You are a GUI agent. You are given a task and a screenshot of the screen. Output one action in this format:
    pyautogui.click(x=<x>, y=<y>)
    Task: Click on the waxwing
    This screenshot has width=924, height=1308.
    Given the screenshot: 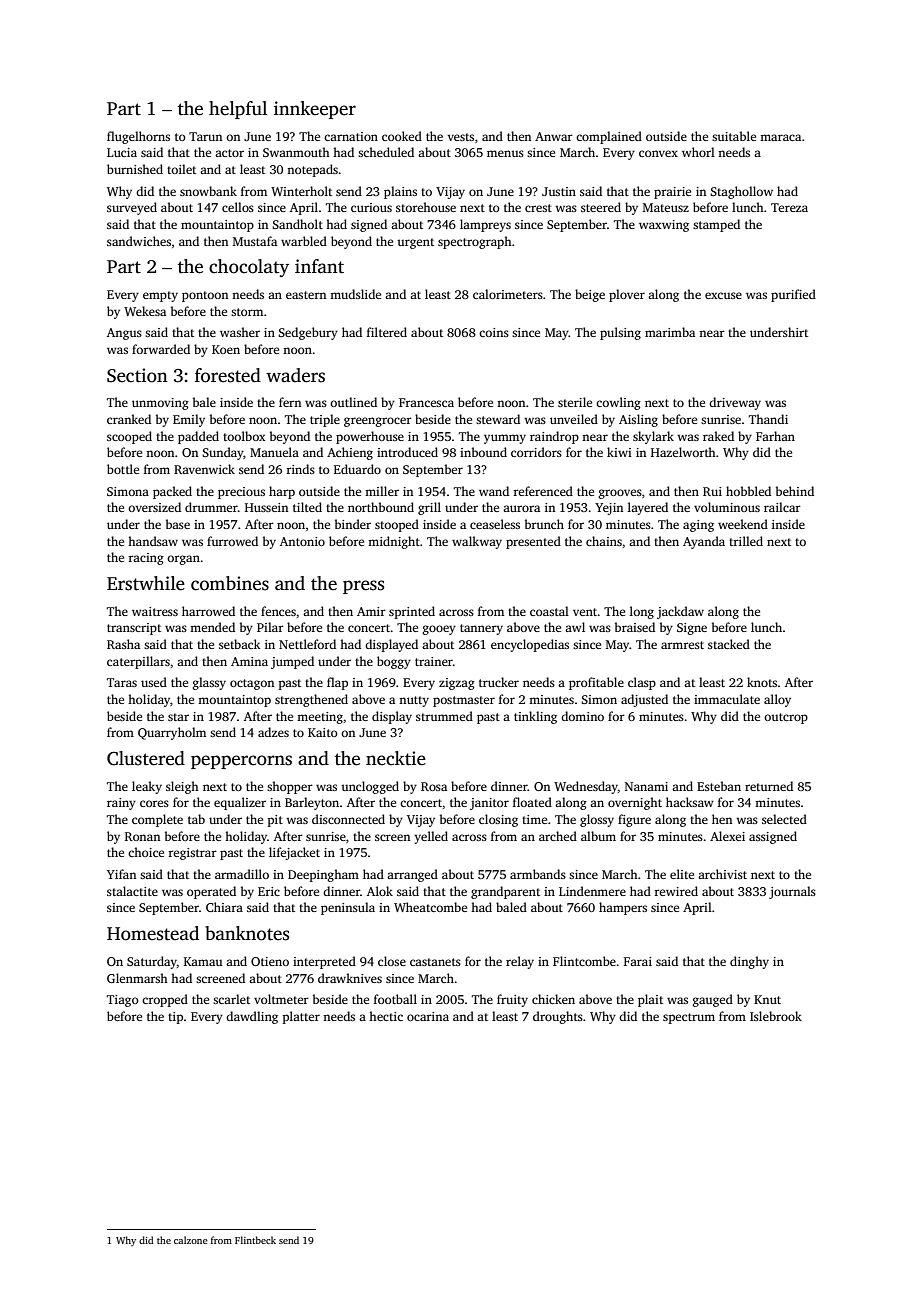 What is the action you would take?
    pyautogui.click(x=664, y=226)
